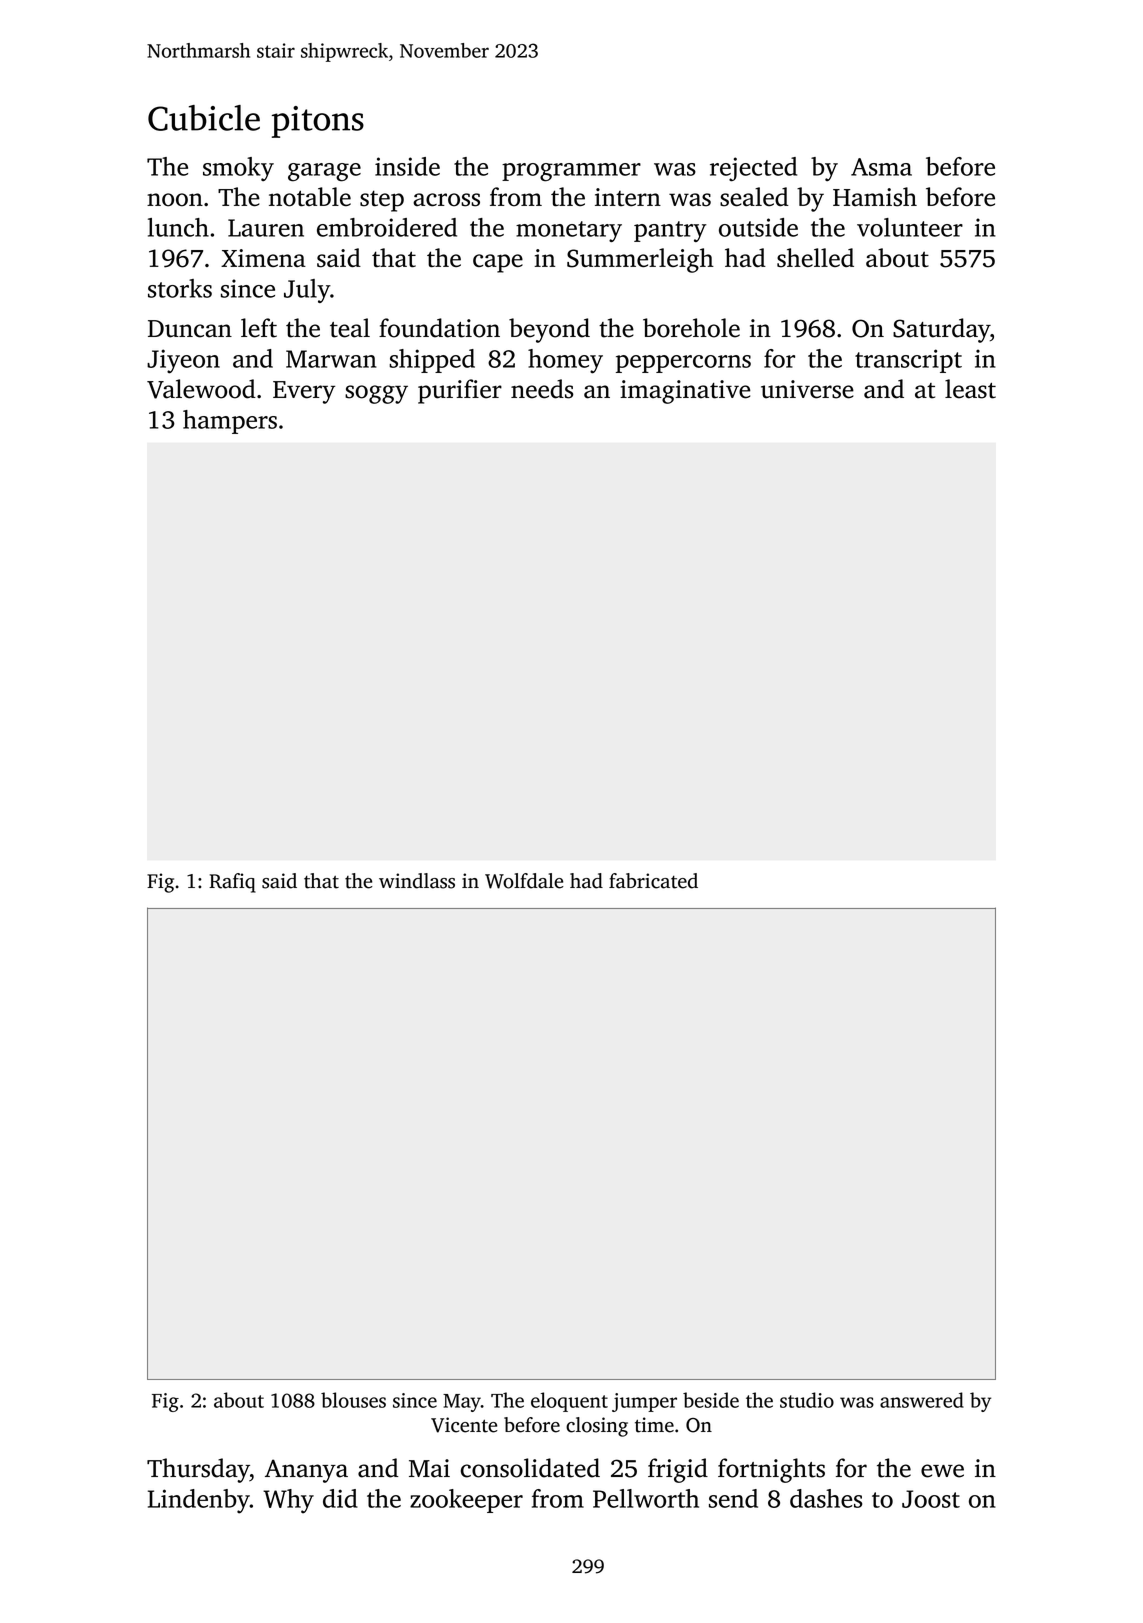  What do you see at coordinates (941, 330) in the screenshot?
I see `Saturday` at bounding box center [941, 330].
